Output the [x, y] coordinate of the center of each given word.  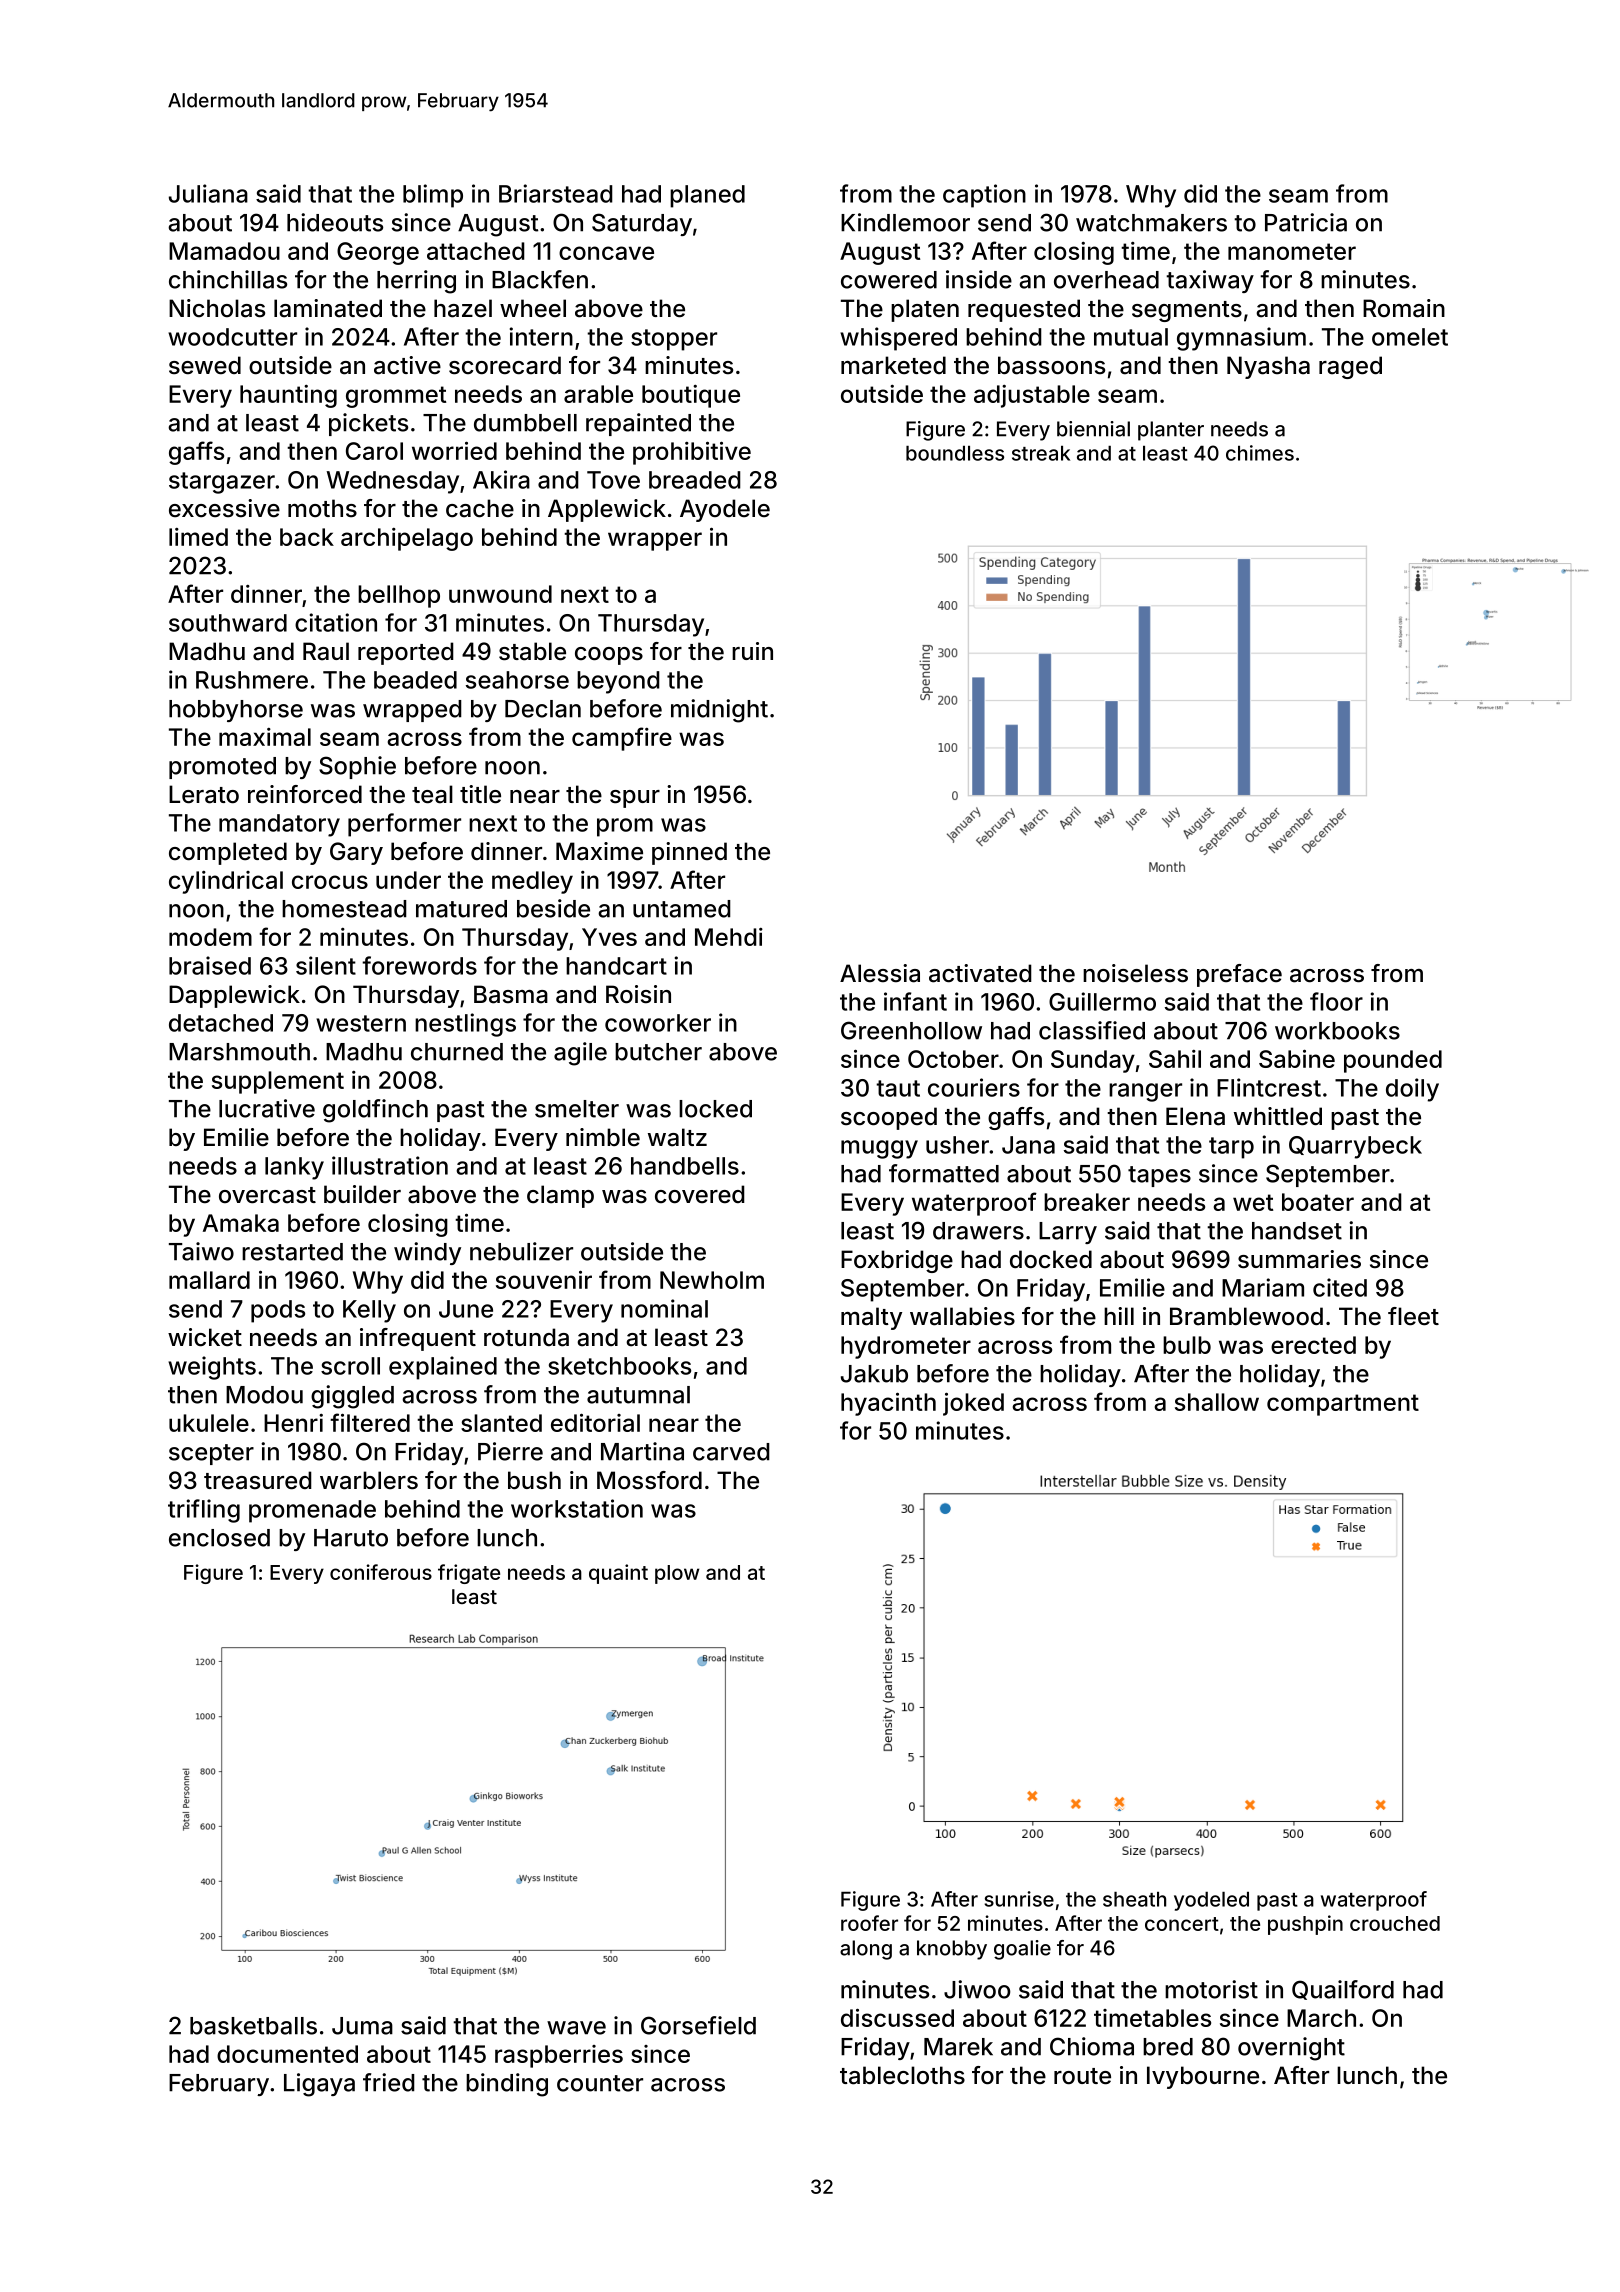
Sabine [1297, 1058]
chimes [1260, 453]
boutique [691, 396]
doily [1412, 1090]
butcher [658, 1052]
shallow [1217, 1402]
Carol [374, 451]
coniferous [381, 1572]
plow [677, 1574]
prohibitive [692, 453]
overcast [267, 1195]
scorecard [505, 365]
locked [715, 1109]
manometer [1292, 251]
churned [457, 1052]
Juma [362, 2026]
